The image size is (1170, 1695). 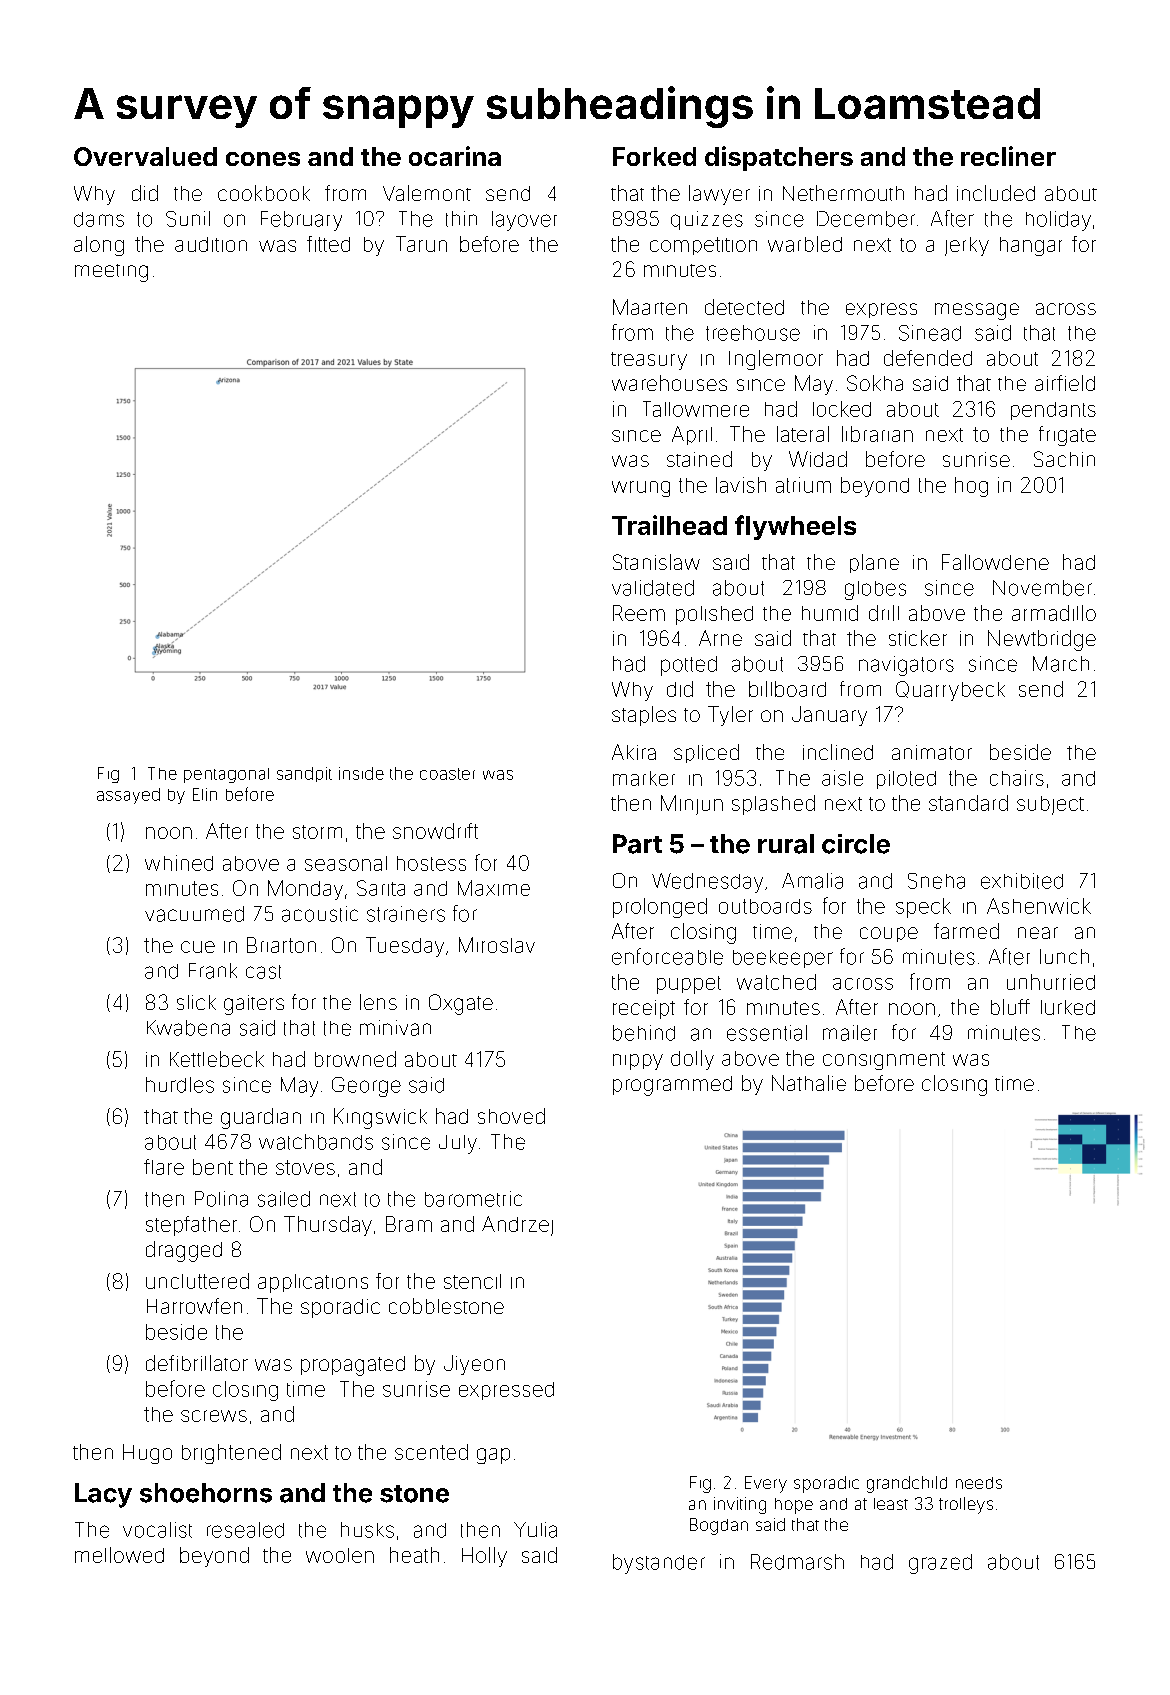 I want to click on propagated, so click(x=353, y=1366).
